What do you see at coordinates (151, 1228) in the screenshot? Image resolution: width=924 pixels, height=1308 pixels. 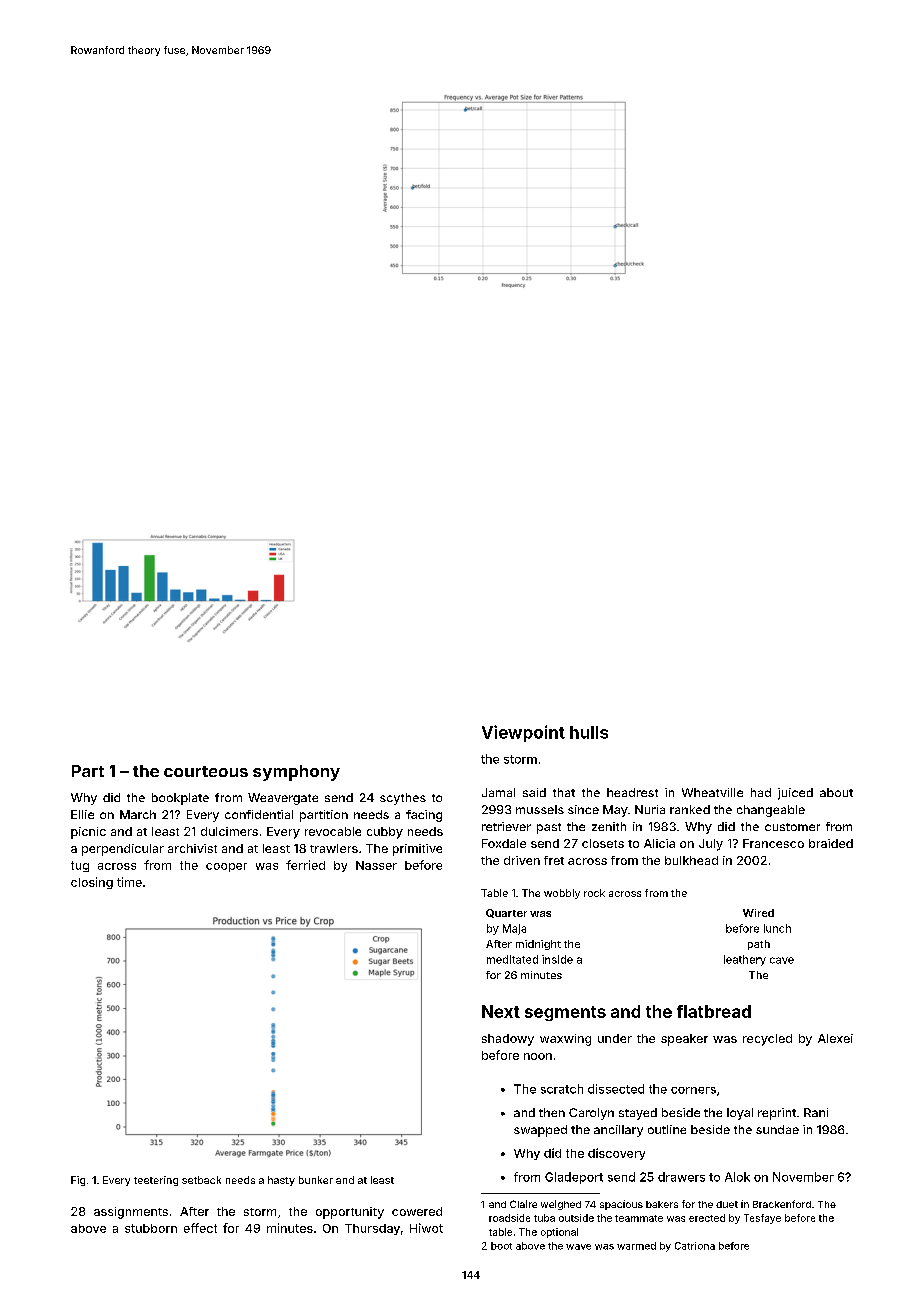 I see `stubborn` at bounding box center [151, 1228].
